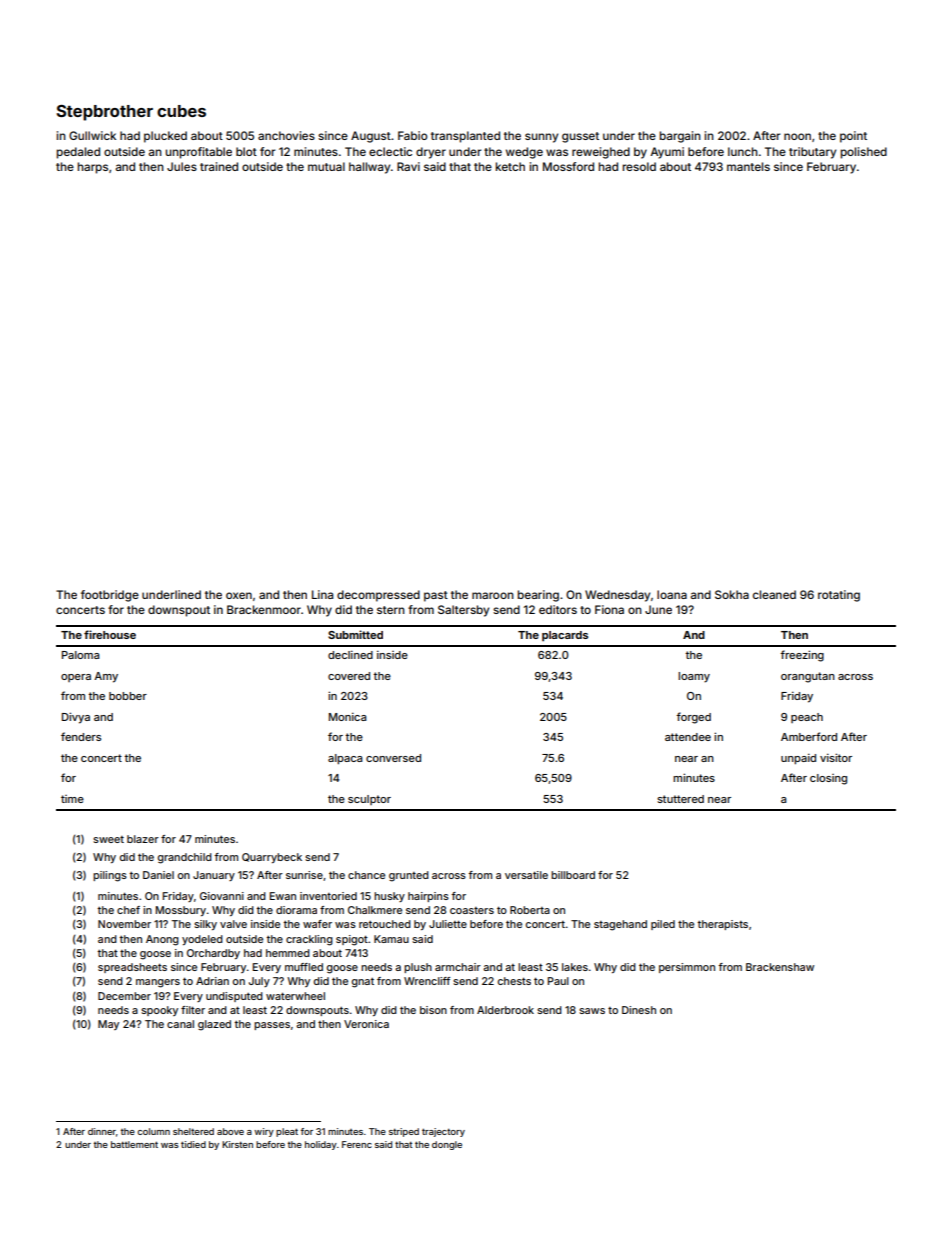 The height and width of the page is (1233, 952). Describe the element at coordinates (680, 137) in the page. I see `bargain` at that location.
